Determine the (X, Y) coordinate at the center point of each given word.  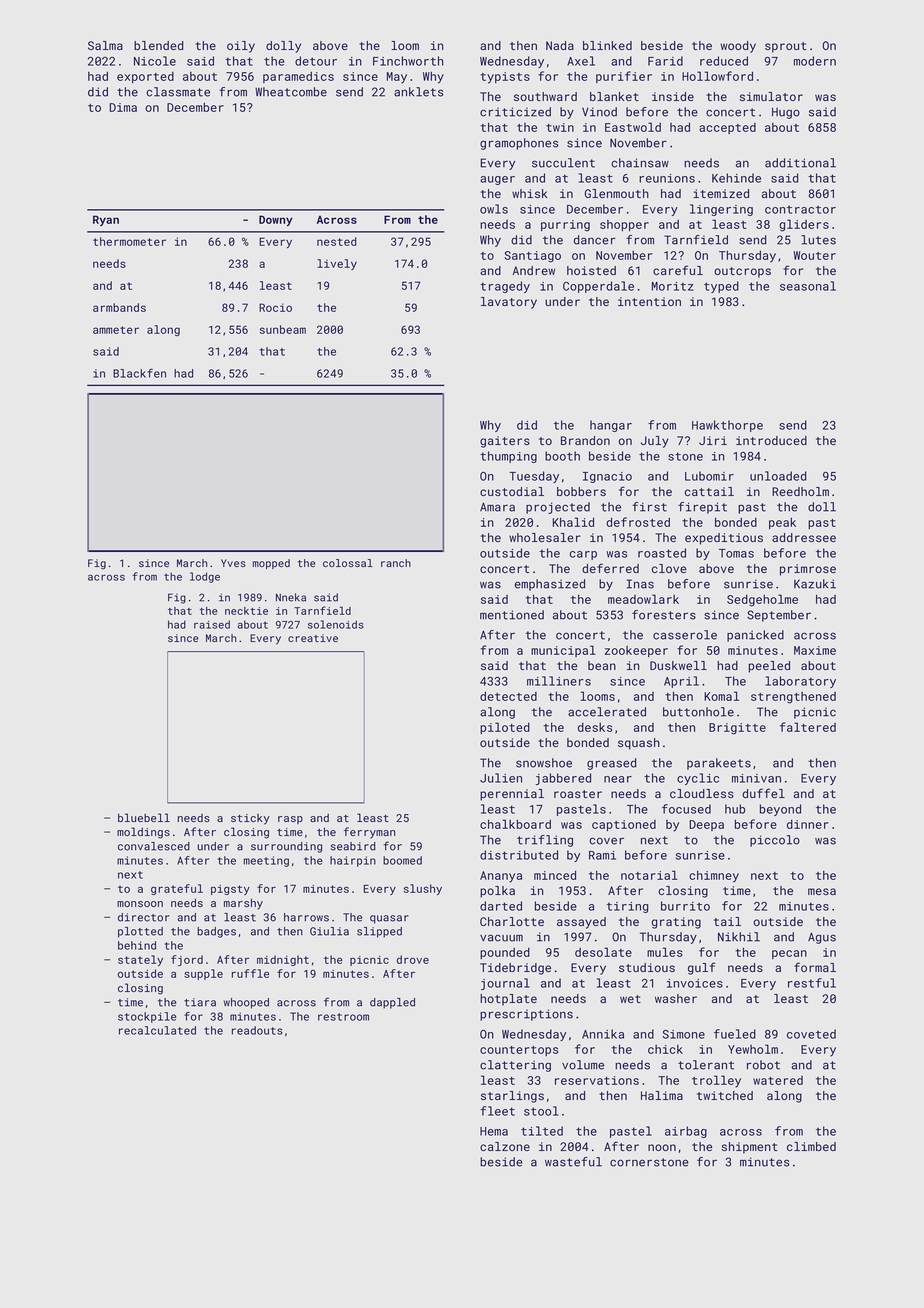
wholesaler (544, 537)
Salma (105, 45)
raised (212, 624)
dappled (392, 1003)
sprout (786, 47)
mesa (822, 891)
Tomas (736, 553)
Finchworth (408, 61)
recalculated (157, 1030)
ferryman (369, 833)
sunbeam (283, 329)
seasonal (808, 286)
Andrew (534, 270)
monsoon (140, 904)
